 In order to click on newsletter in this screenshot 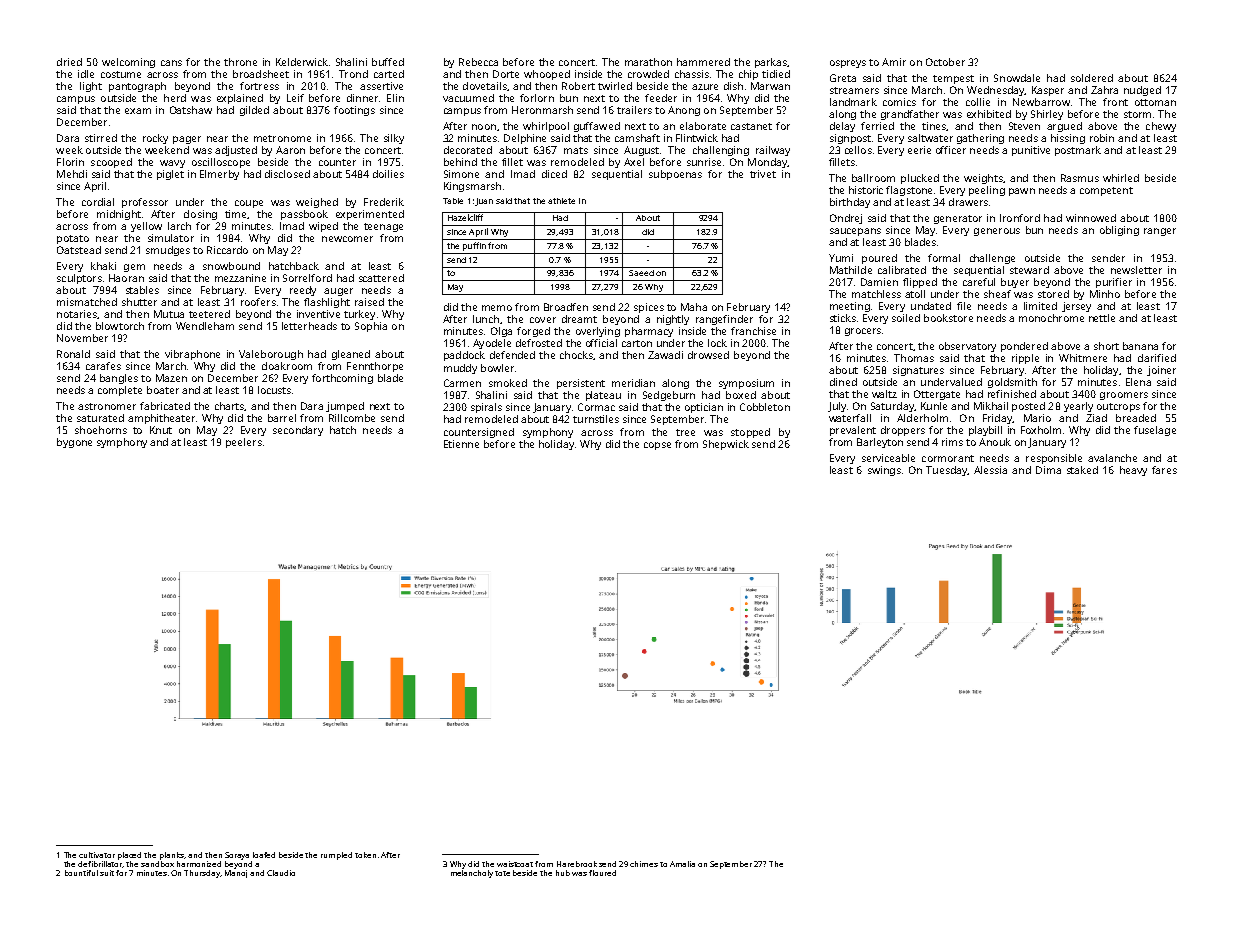, I will do `click(1136, 270)`.
